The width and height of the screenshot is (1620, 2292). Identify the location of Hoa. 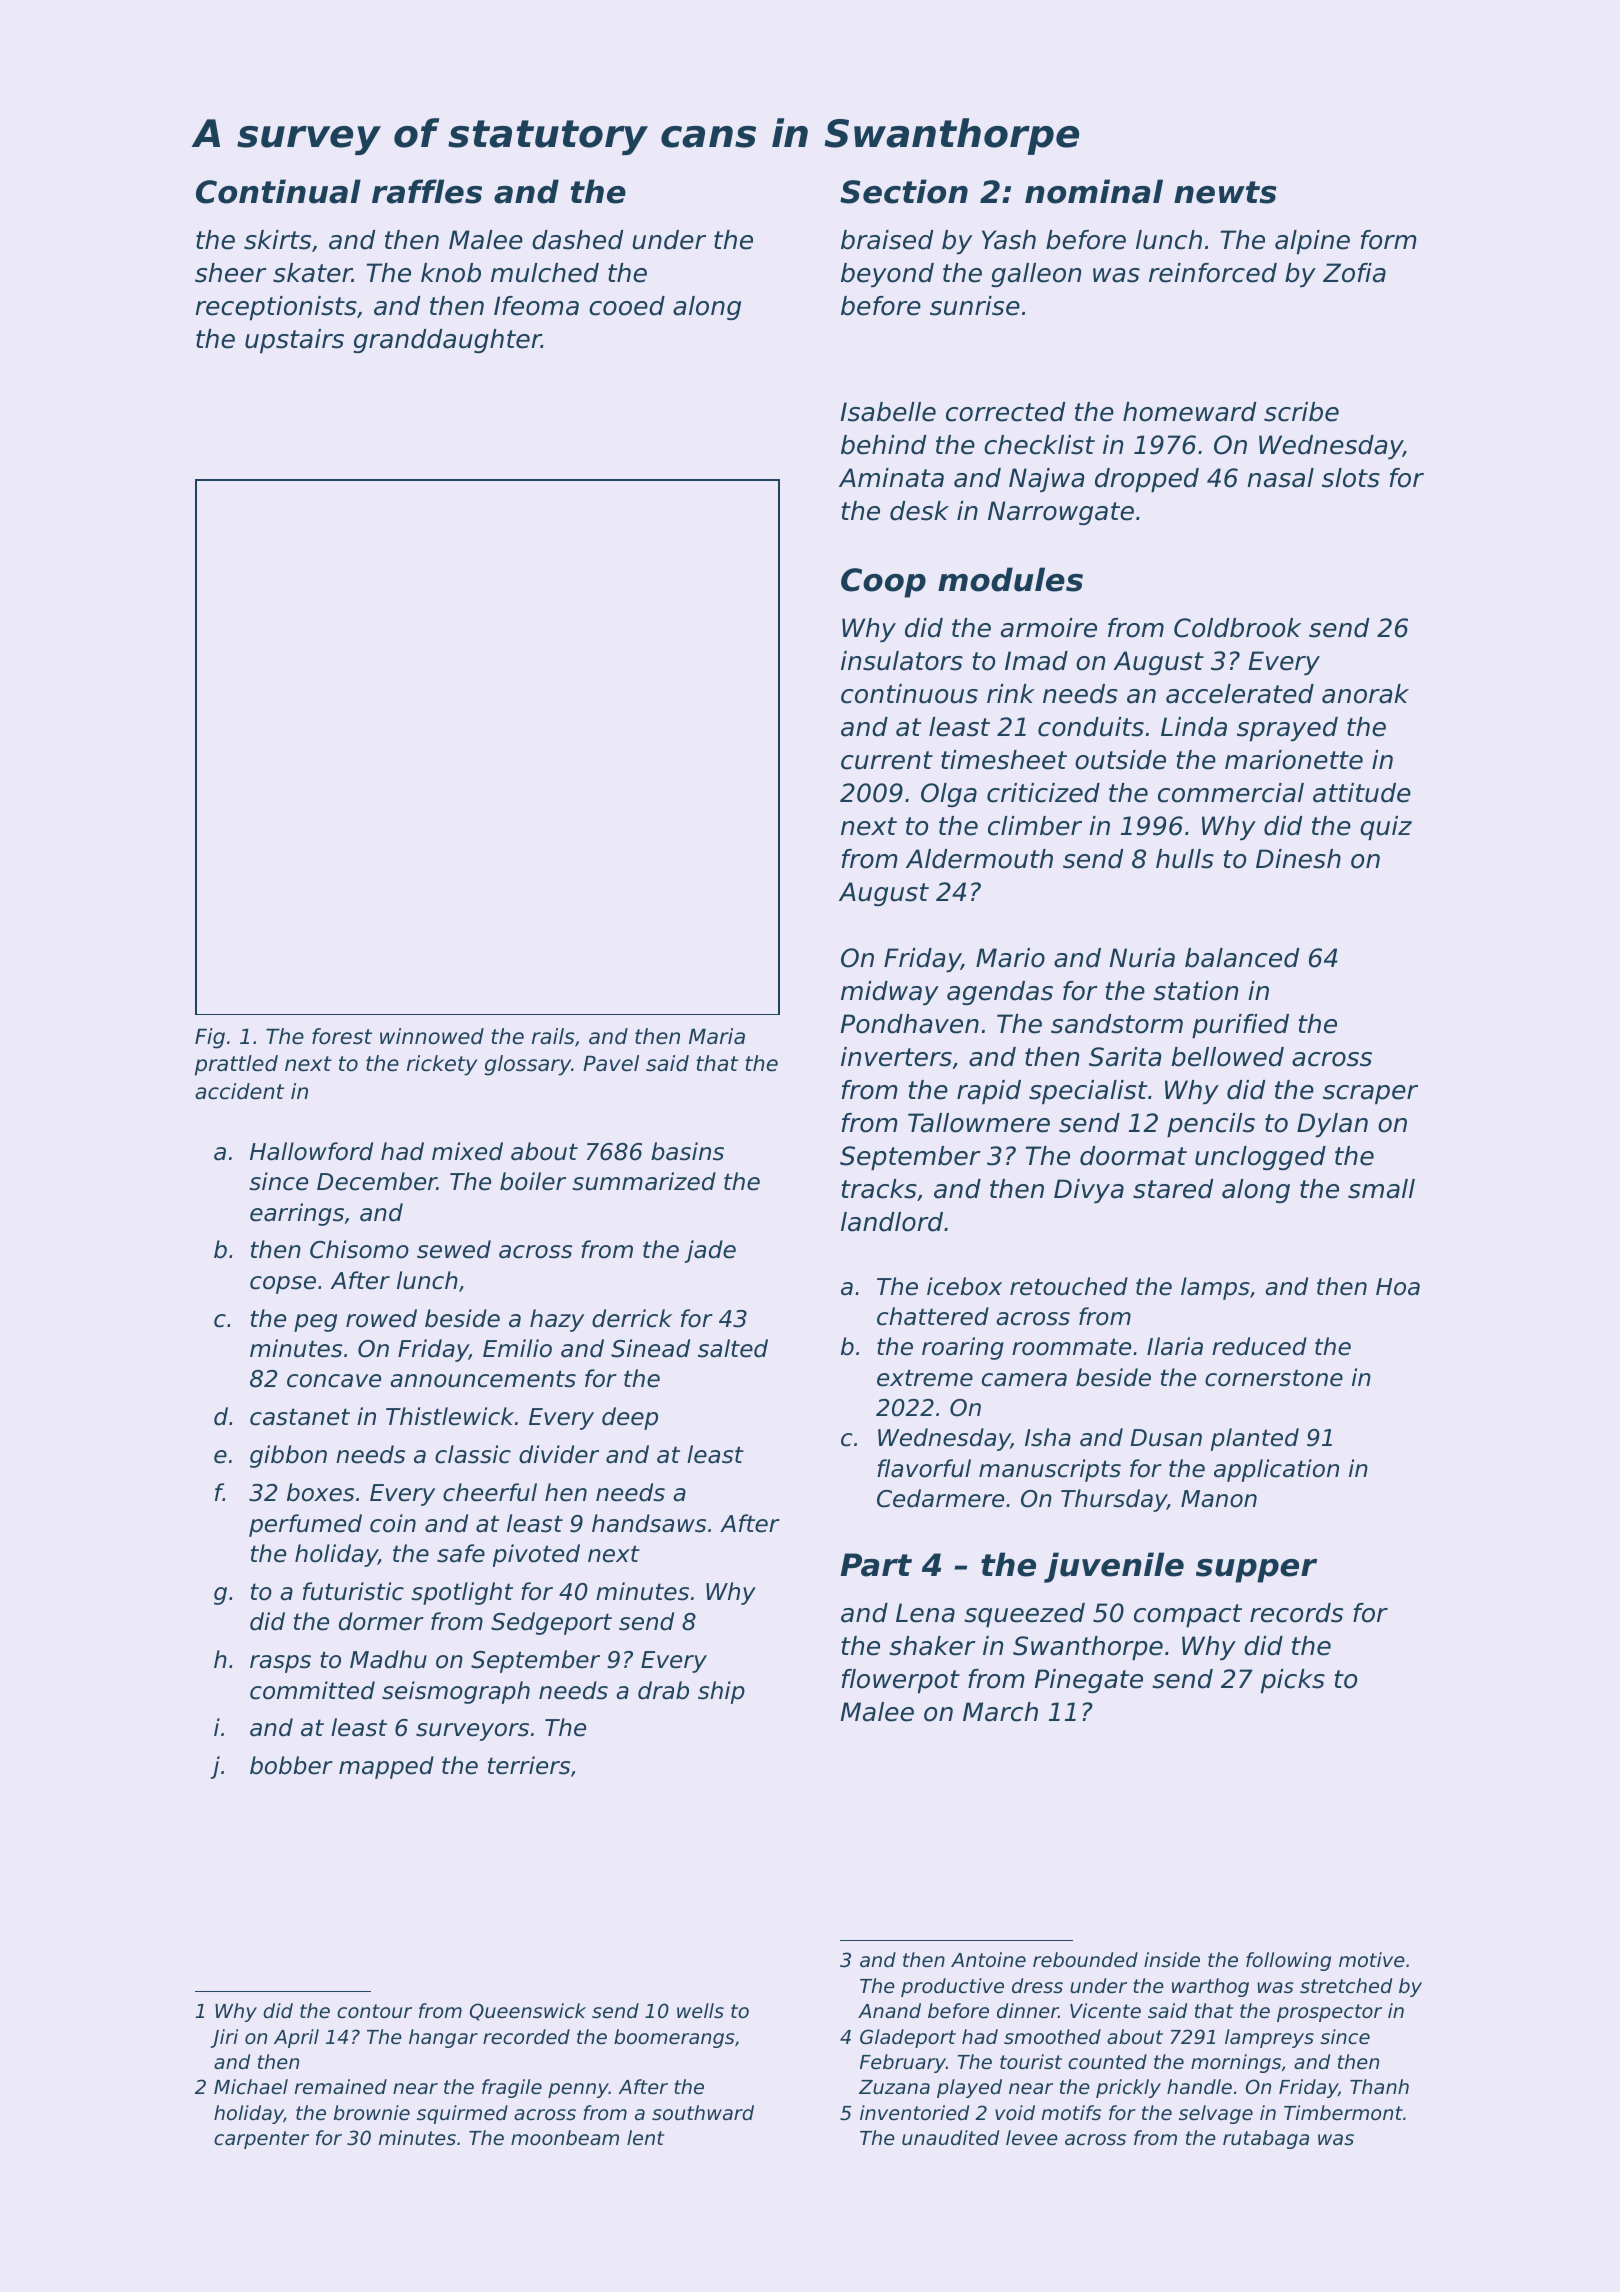
(1398, 1287).
